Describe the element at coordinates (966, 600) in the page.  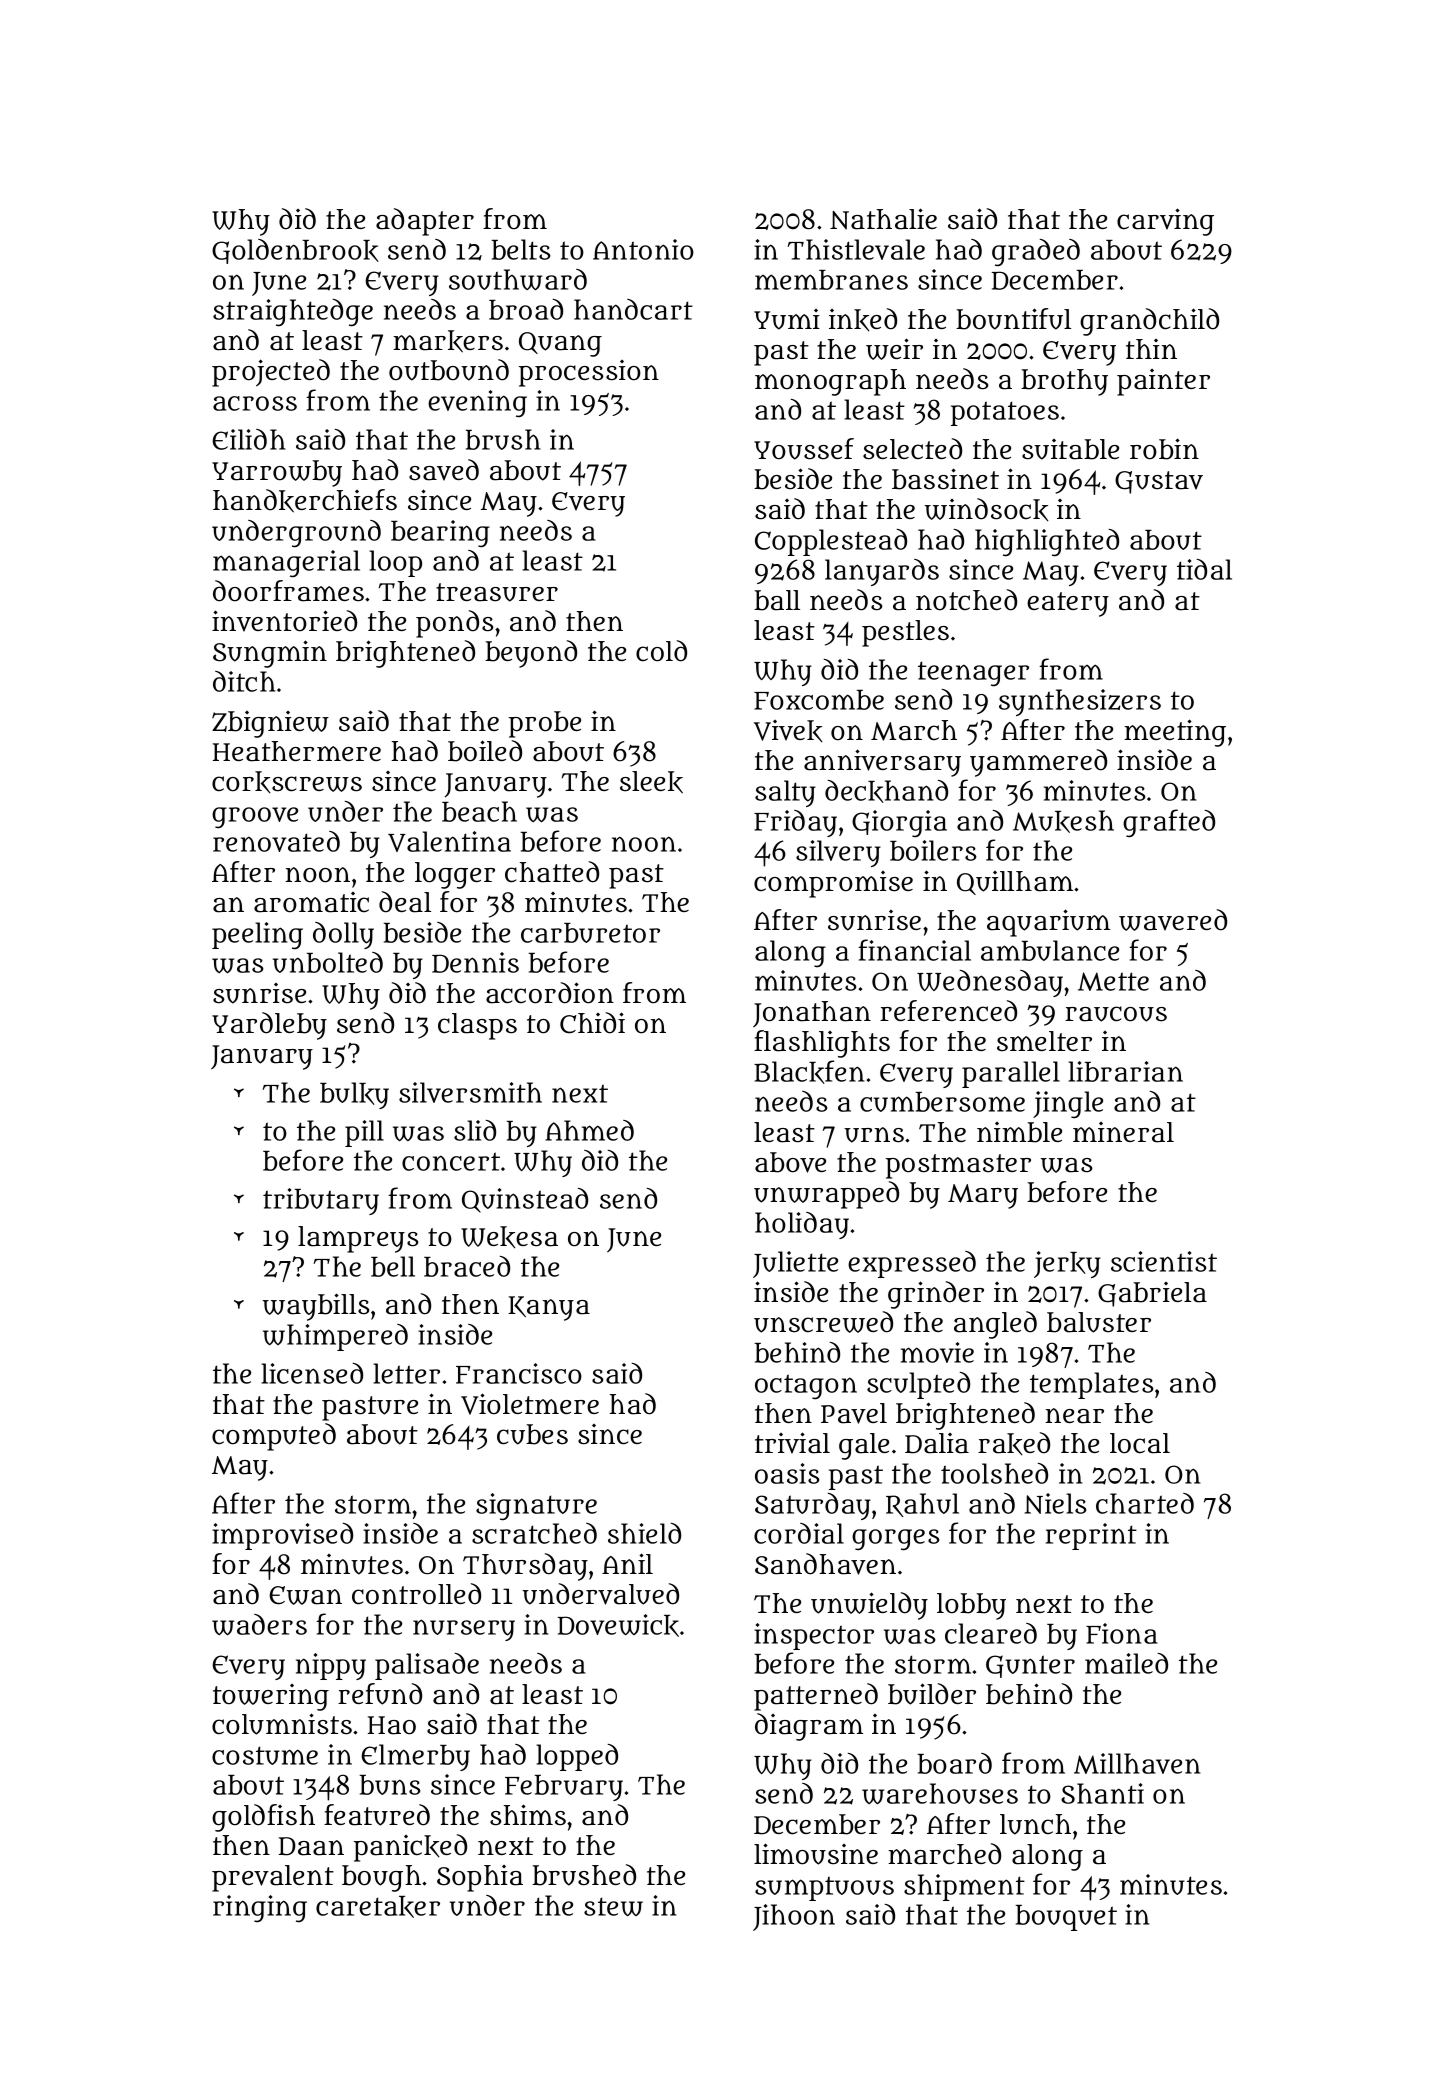
I see `notched` at that location.
